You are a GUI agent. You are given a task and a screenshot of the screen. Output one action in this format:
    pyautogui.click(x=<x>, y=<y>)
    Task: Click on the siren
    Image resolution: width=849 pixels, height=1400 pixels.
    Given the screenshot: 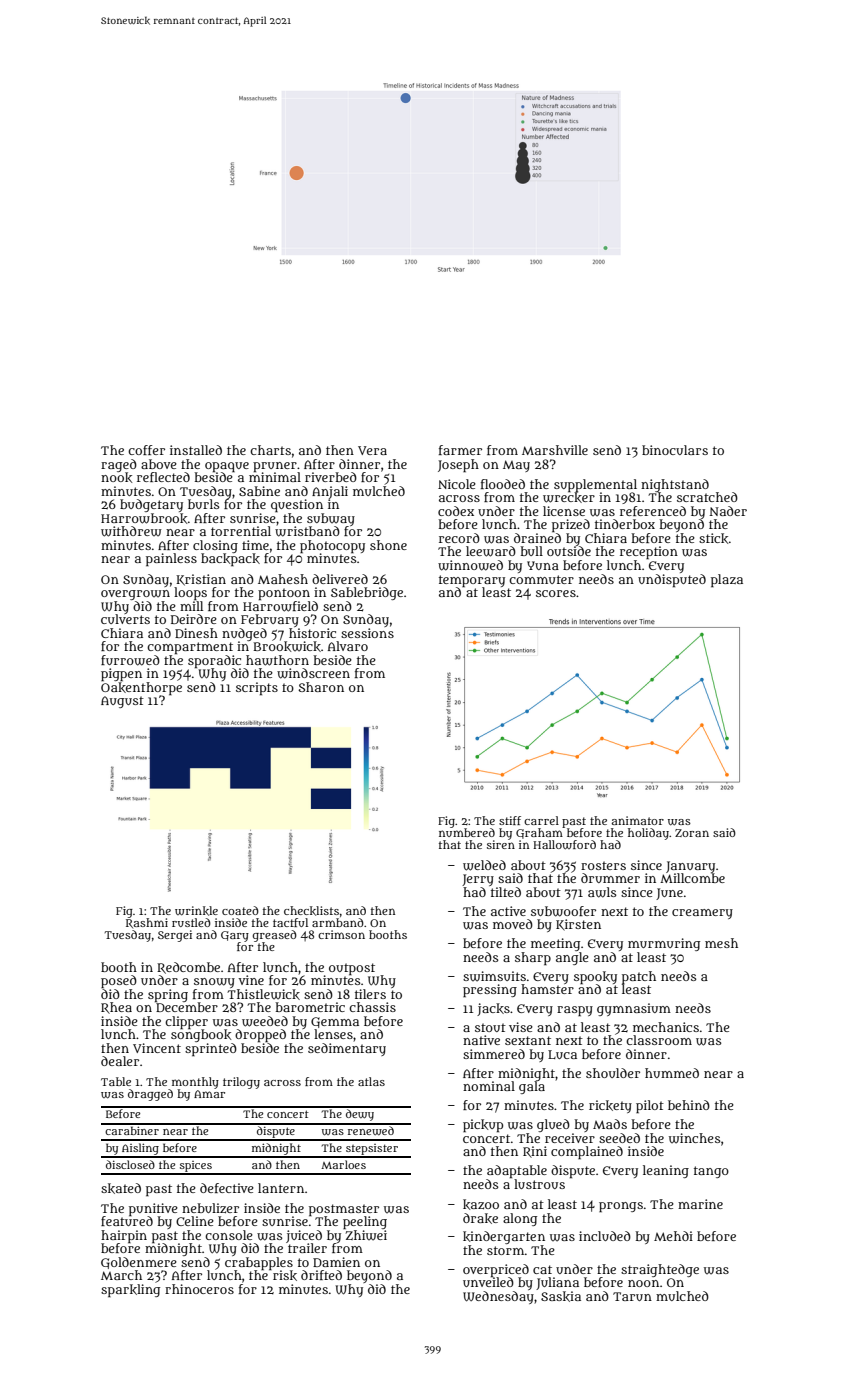 What is the action you would take?
    pyautogui.click(x=501, y=844)
